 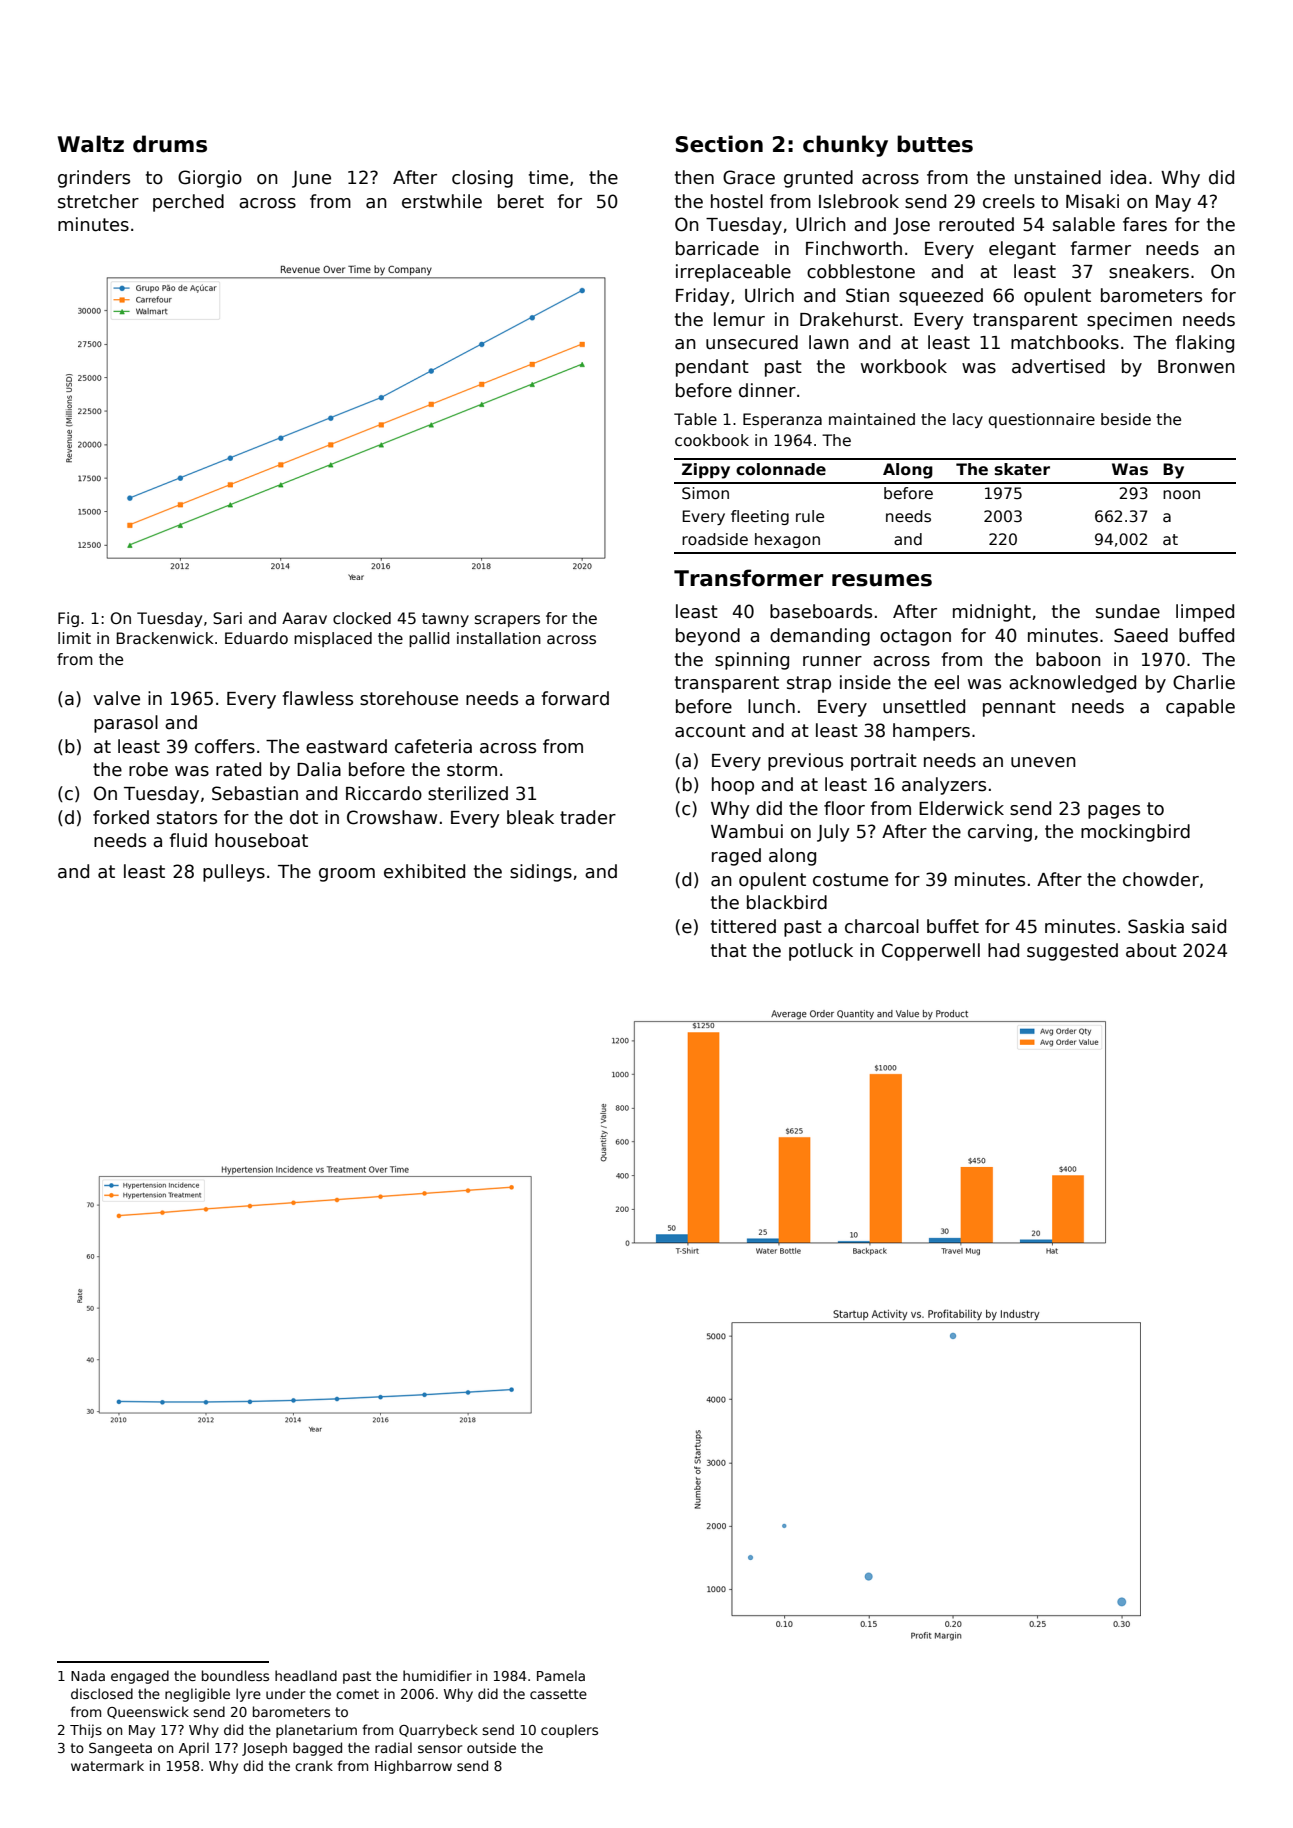 What do you see at coordinates (121, 817) in the screenshot?
I see `forked` at bounding box center [121, 817].
